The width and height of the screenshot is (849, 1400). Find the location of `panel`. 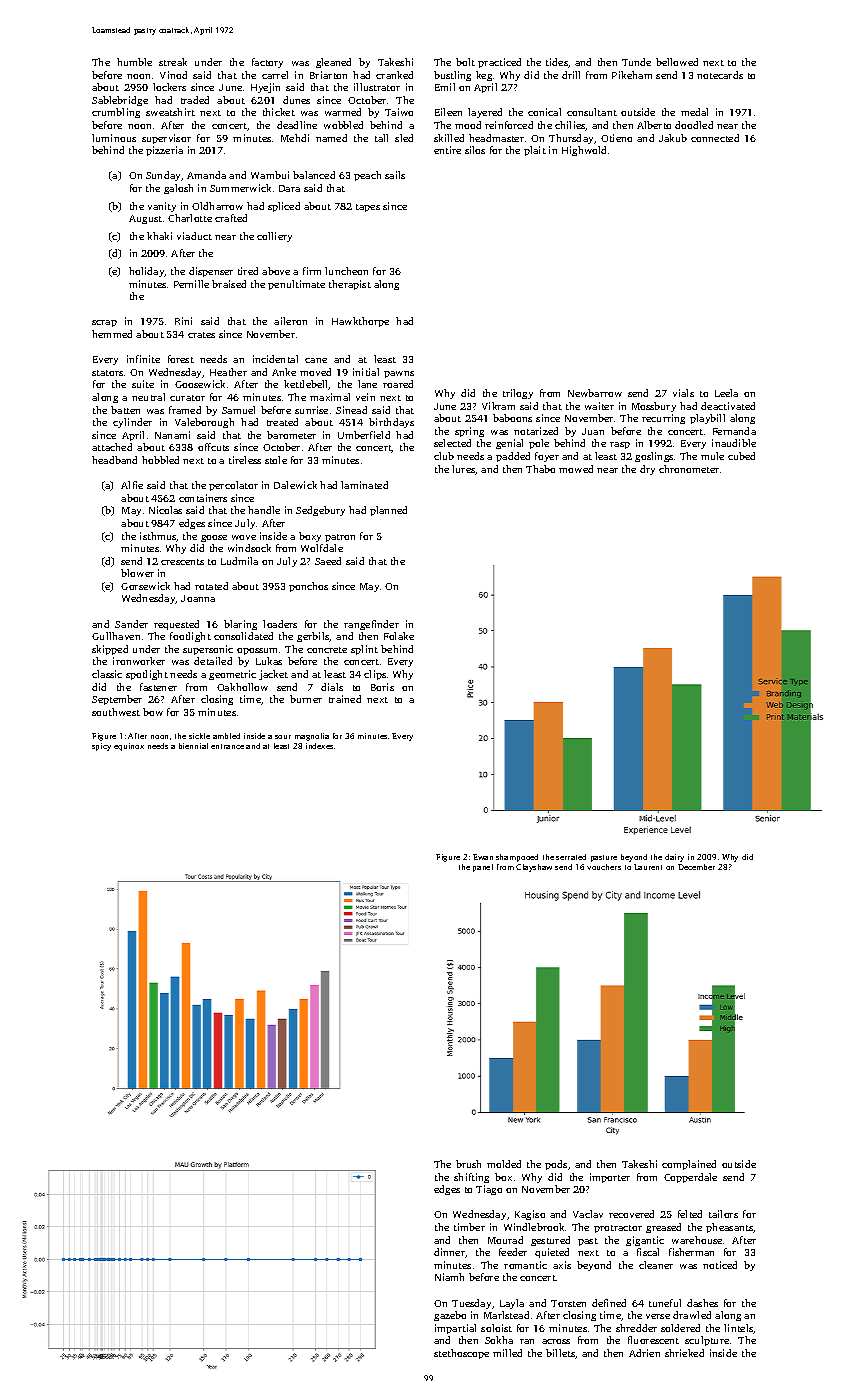

panel is located at coordinates (483, 868).
